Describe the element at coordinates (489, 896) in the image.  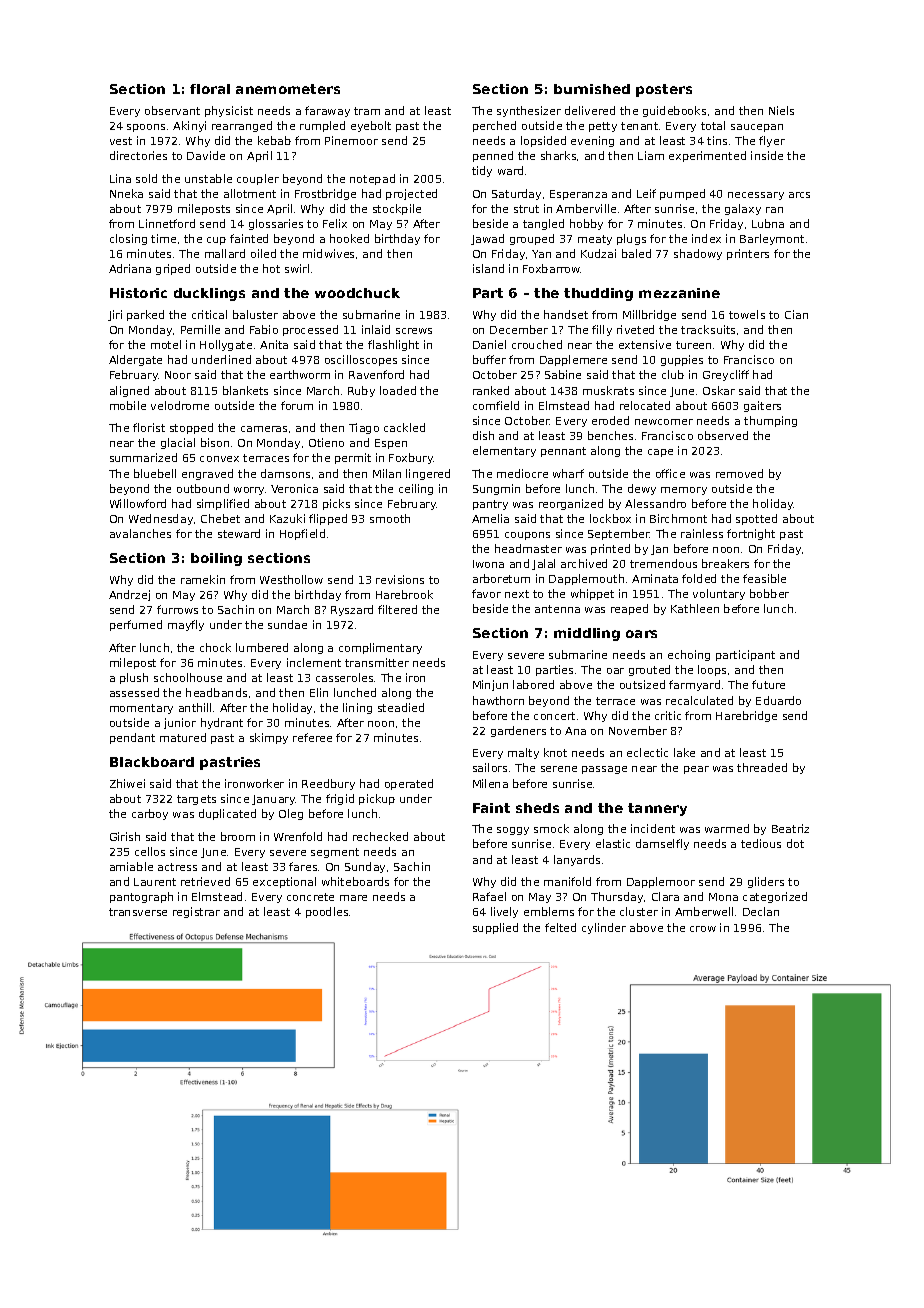
I see `Rafael` at that location.
